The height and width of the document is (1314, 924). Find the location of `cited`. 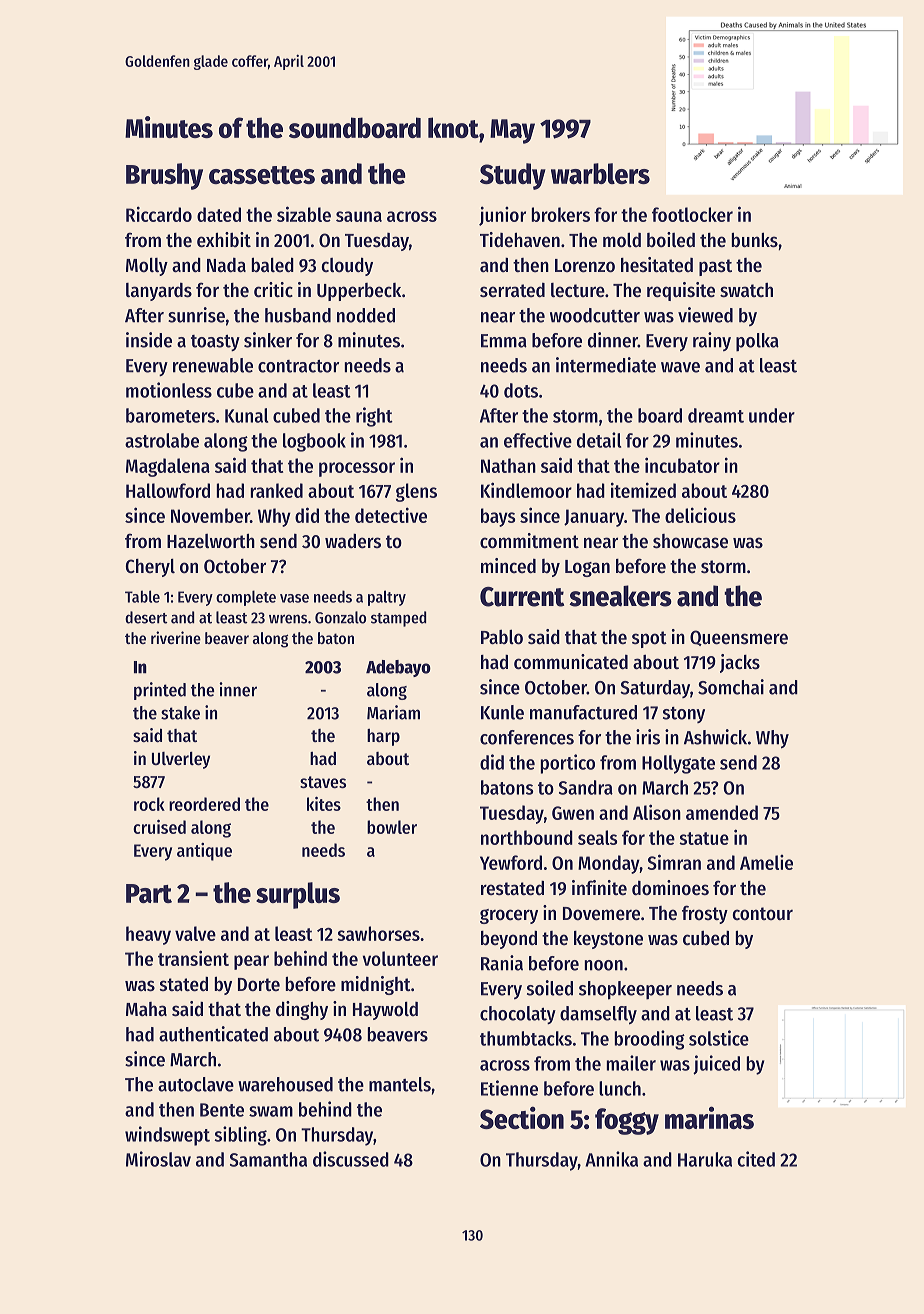

cited is located at coordinates (756, 1159).
